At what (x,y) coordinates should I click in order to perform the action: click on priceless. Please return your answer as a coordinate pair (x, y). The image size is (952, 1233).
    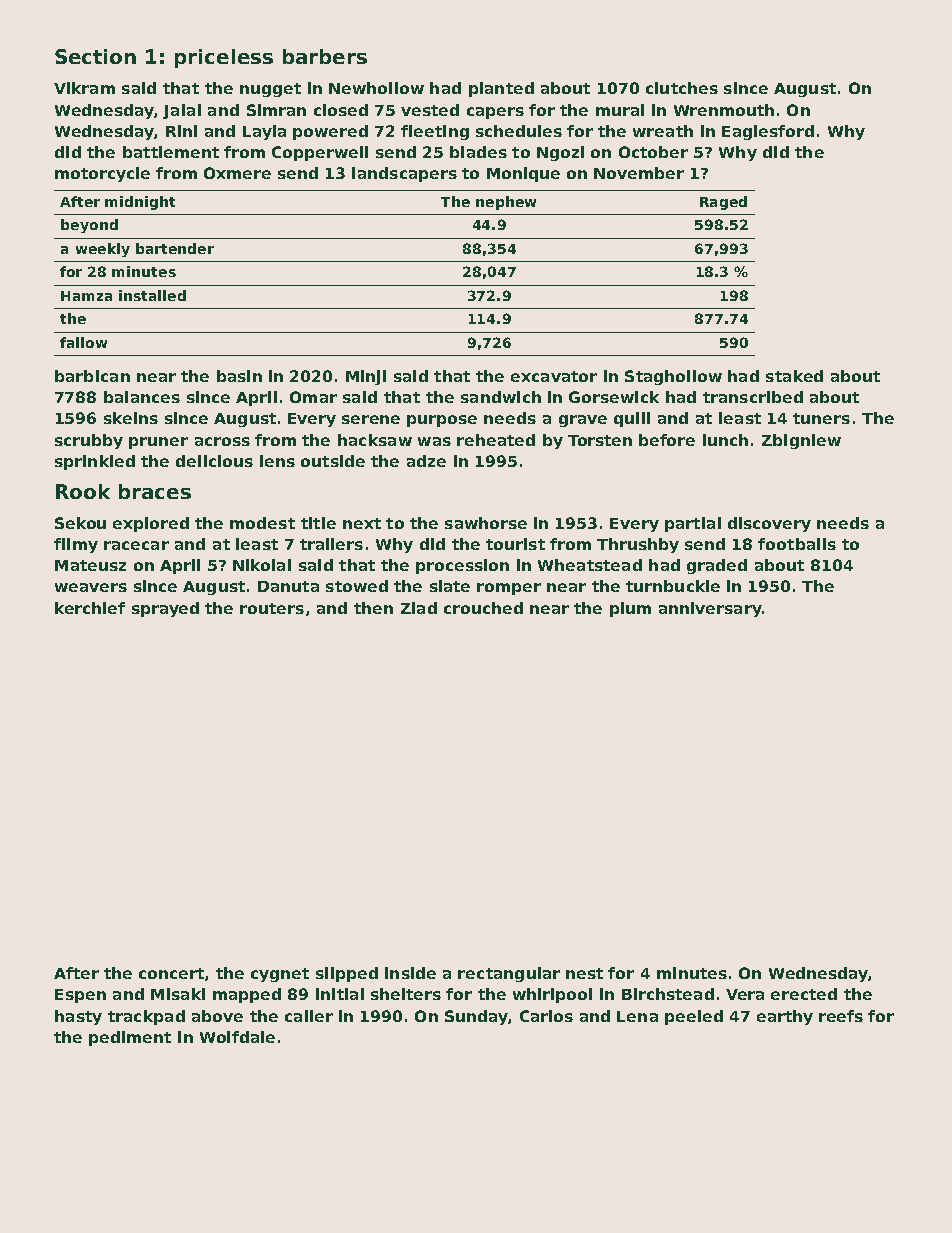
    Looking at the image, I should click on (224, 58).
